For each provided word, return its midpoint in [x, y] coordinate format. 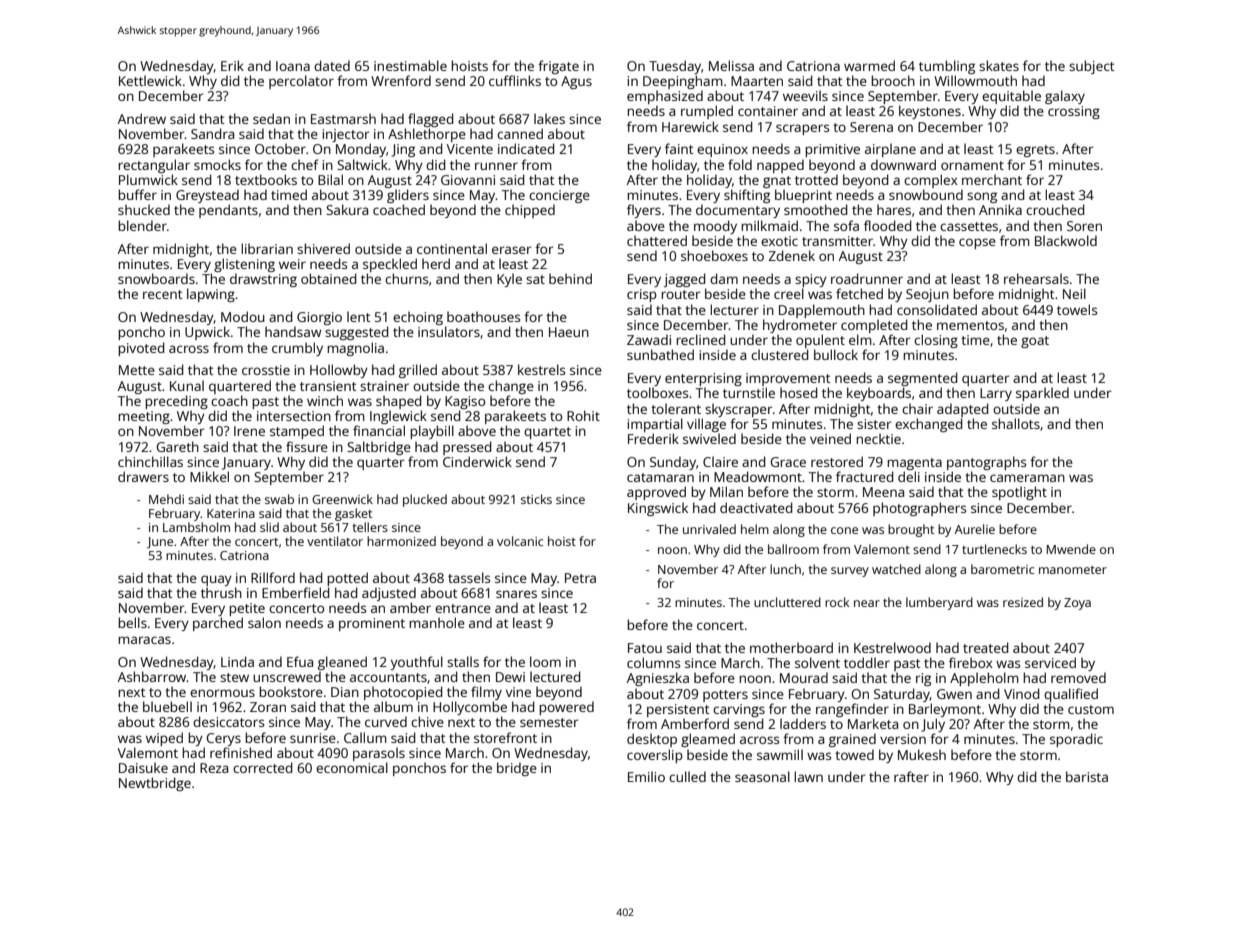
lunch [785, 569]
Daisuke [143, 767]
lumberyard [939, 603]
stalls [463, 661]
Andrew [142, 118]
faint [679, 148]
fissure [307, 446]
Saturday [902, 695]
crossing [1074, 112]
